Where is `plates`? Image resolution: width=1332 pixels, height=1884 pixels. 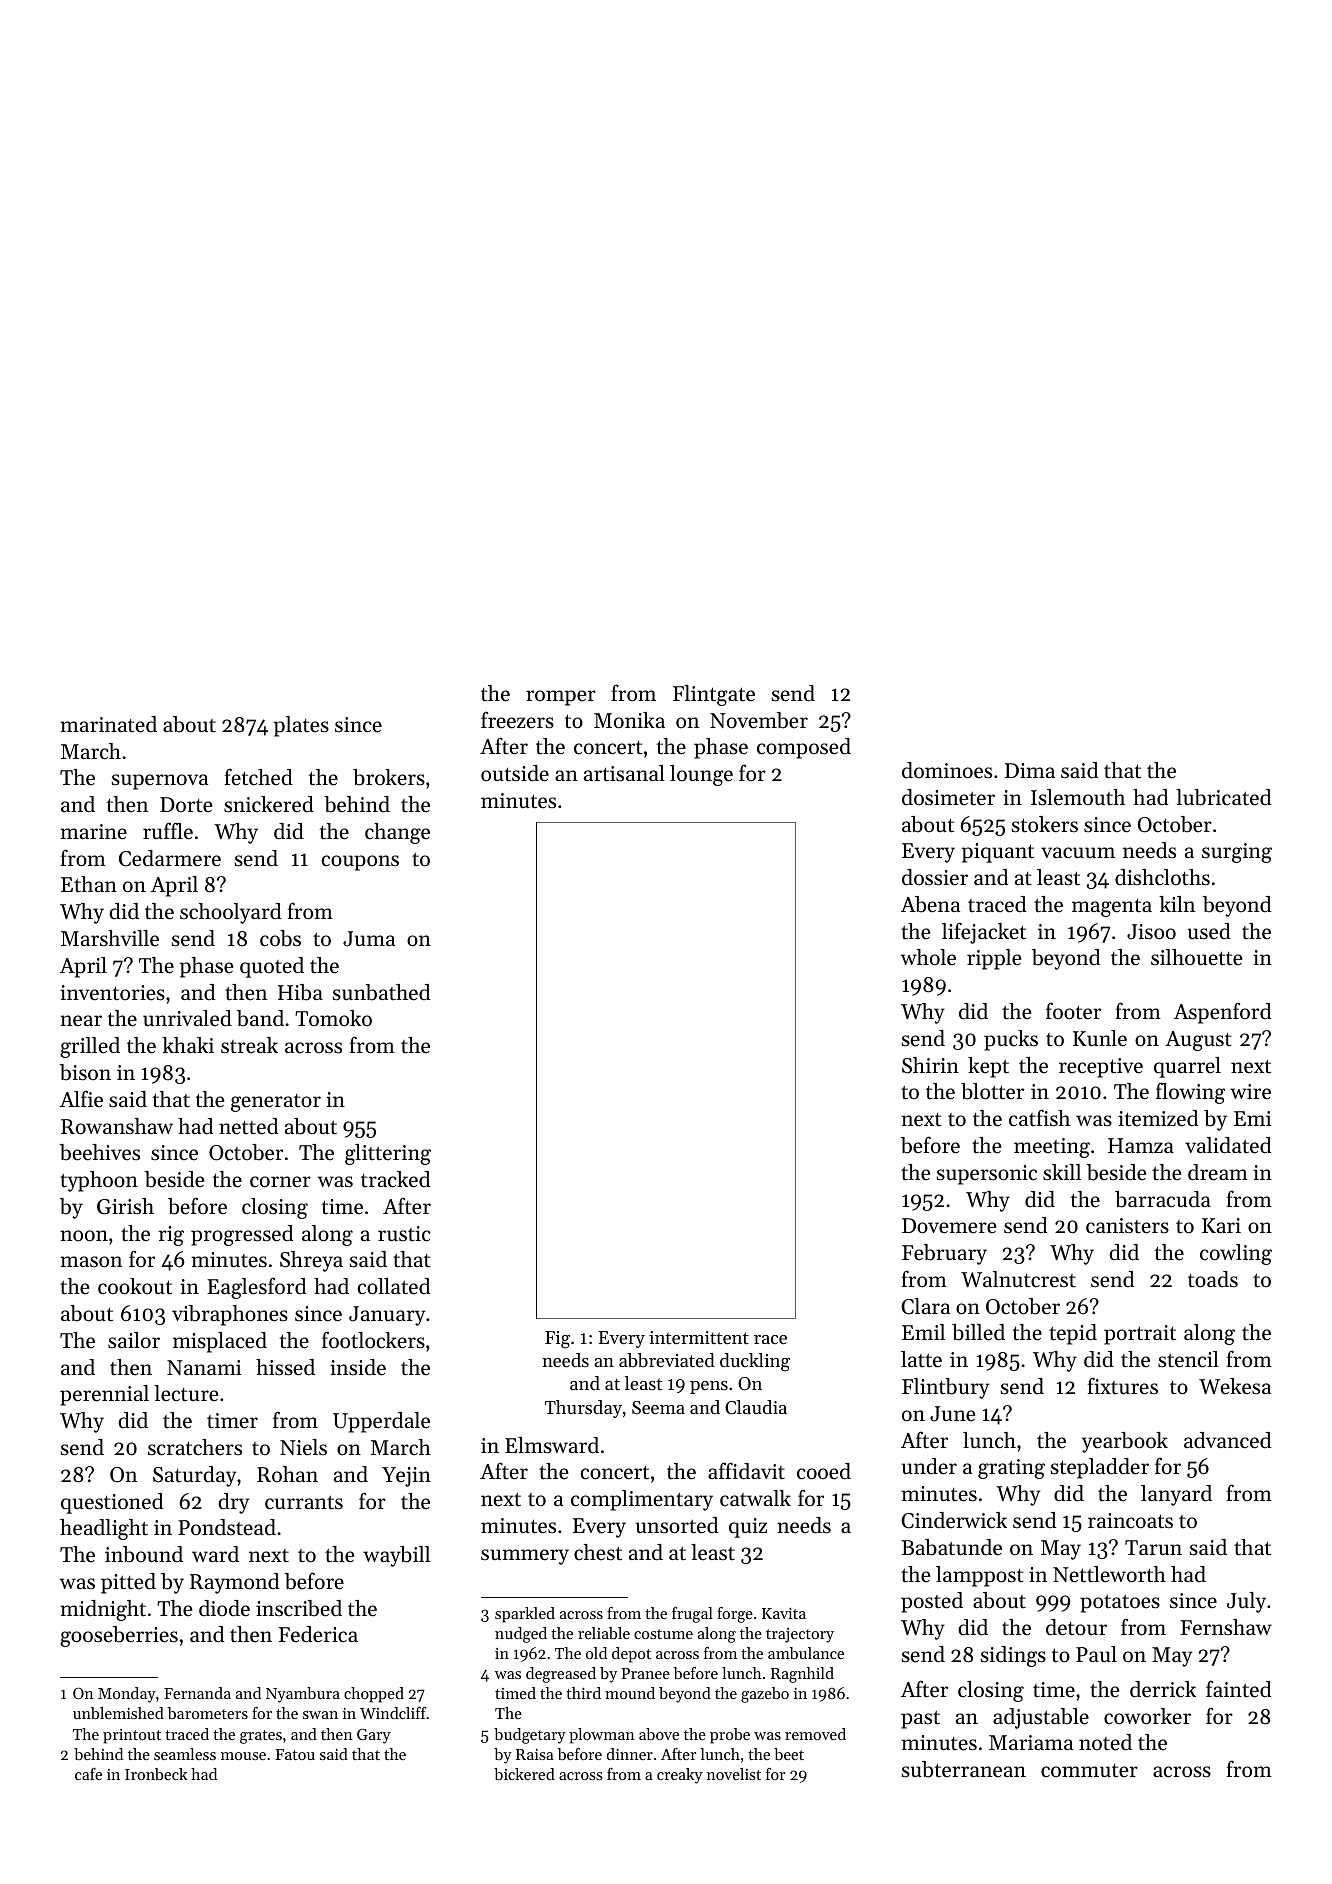
plates is located at coordinates (301, 726).
